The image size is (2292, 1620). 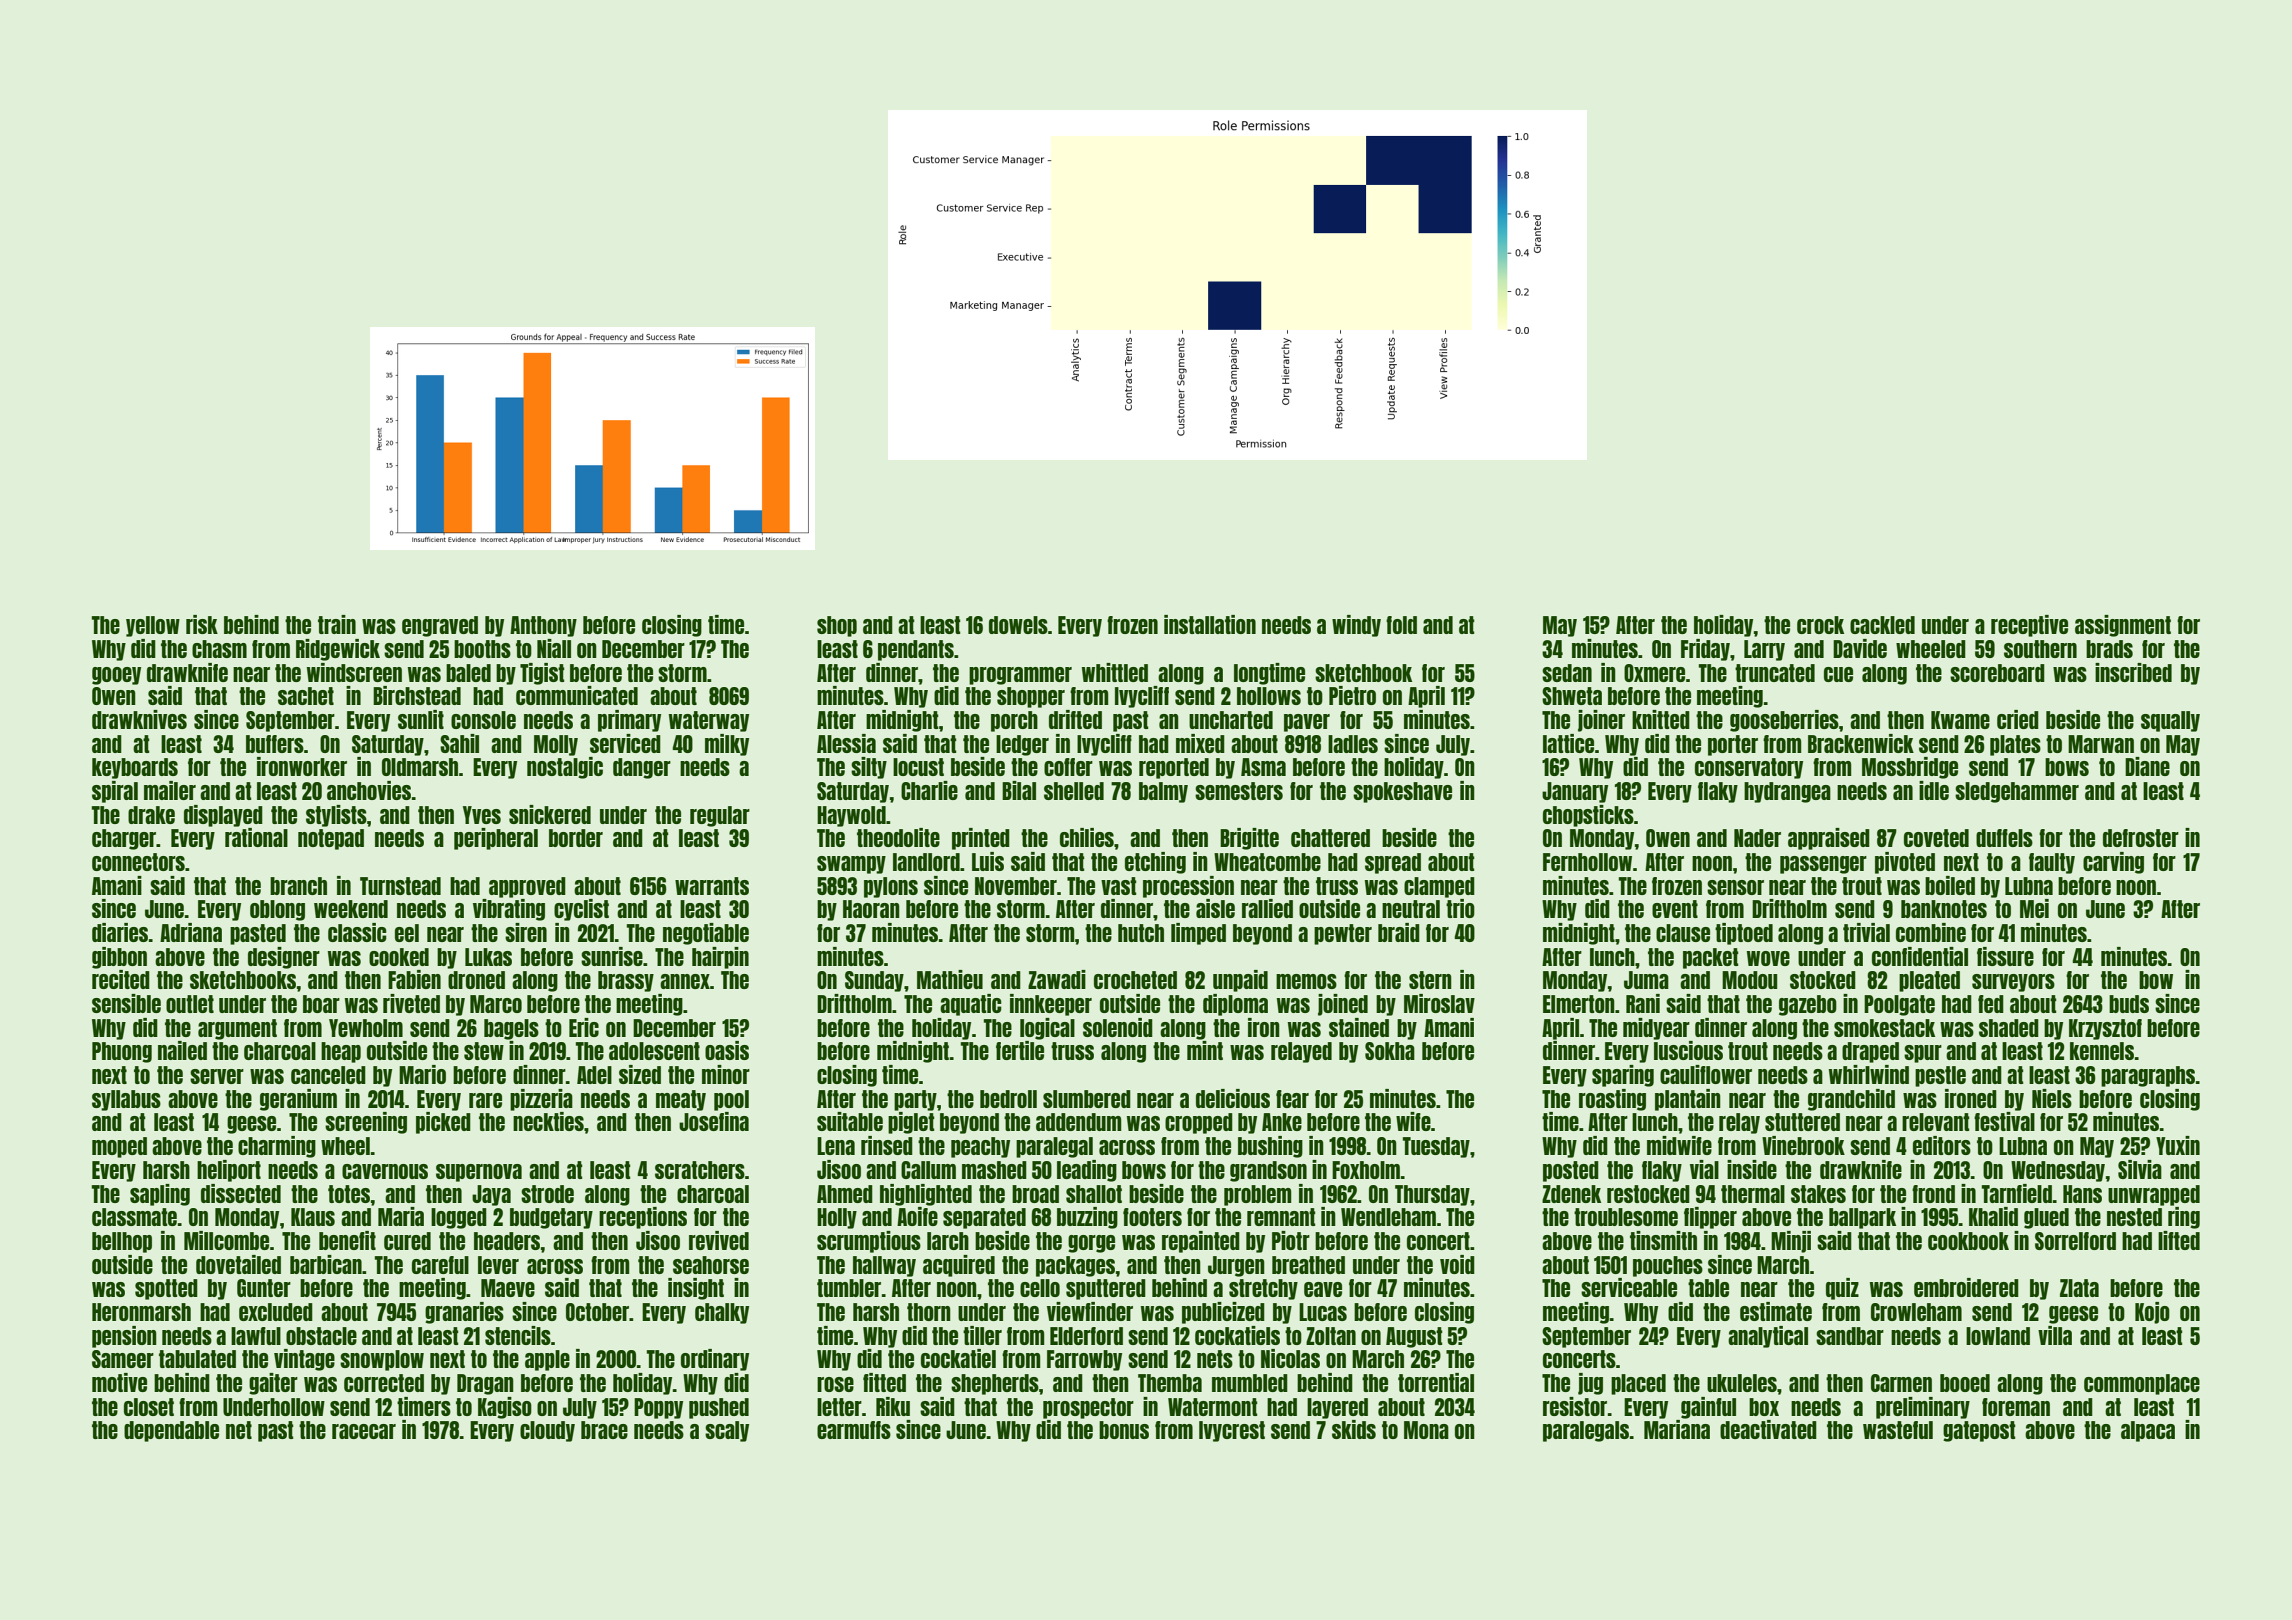 I want to click on Kagiso, so click(x=505, y=1408).
